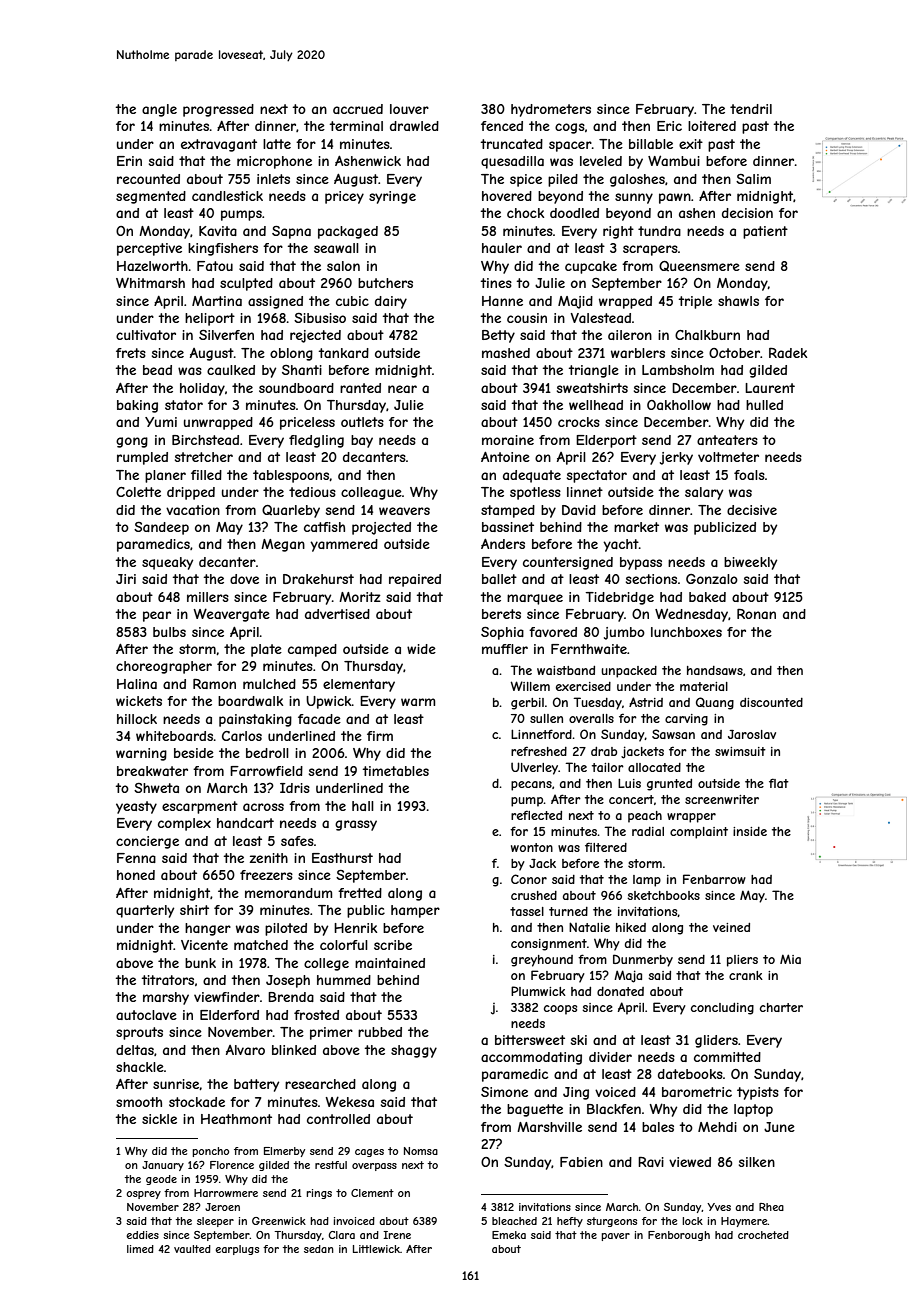  I want to click on perceptive, so click(149, 249).
